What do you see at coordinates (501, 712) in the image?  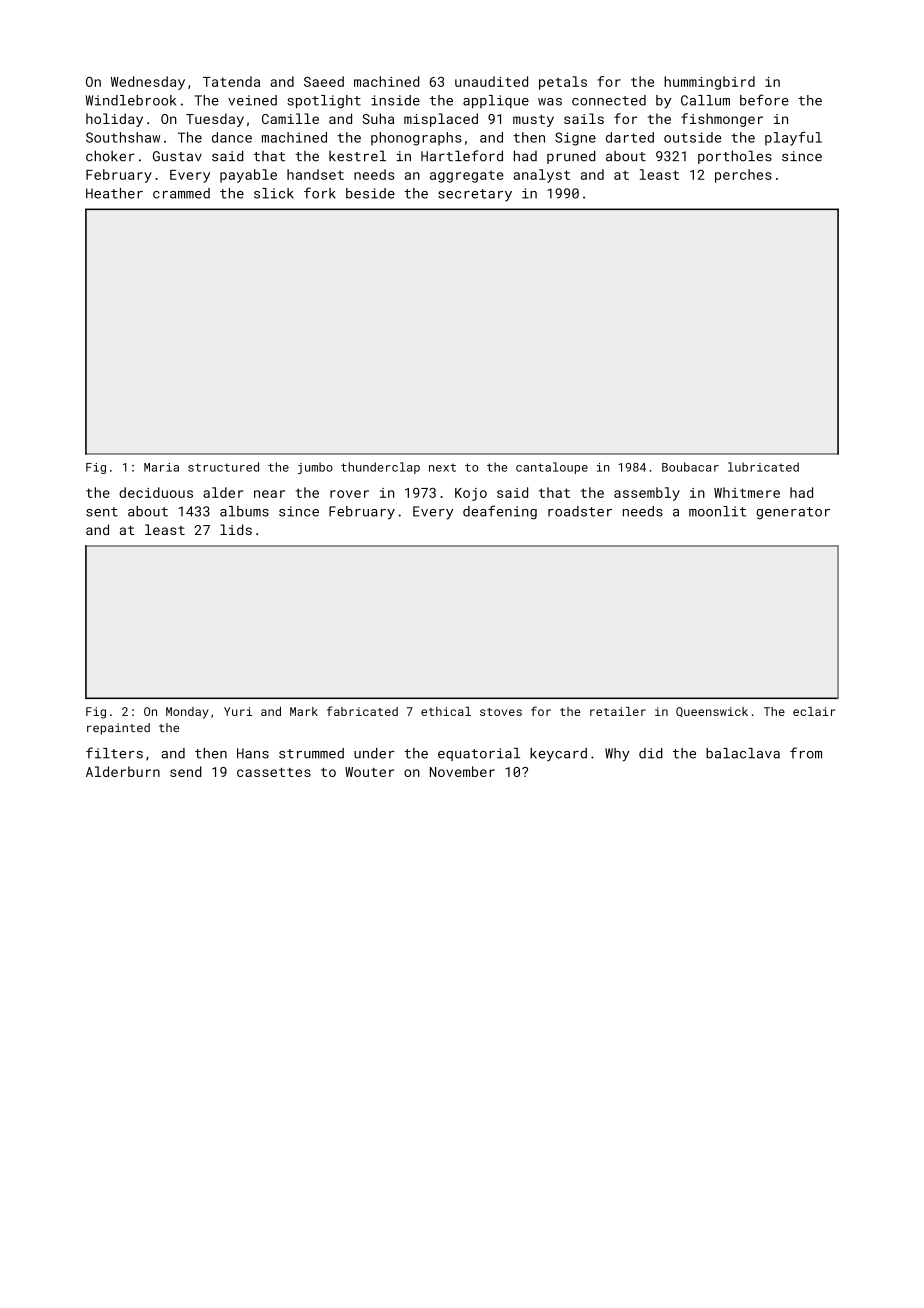 I see `stoves` at bounding box center [501, 712].
